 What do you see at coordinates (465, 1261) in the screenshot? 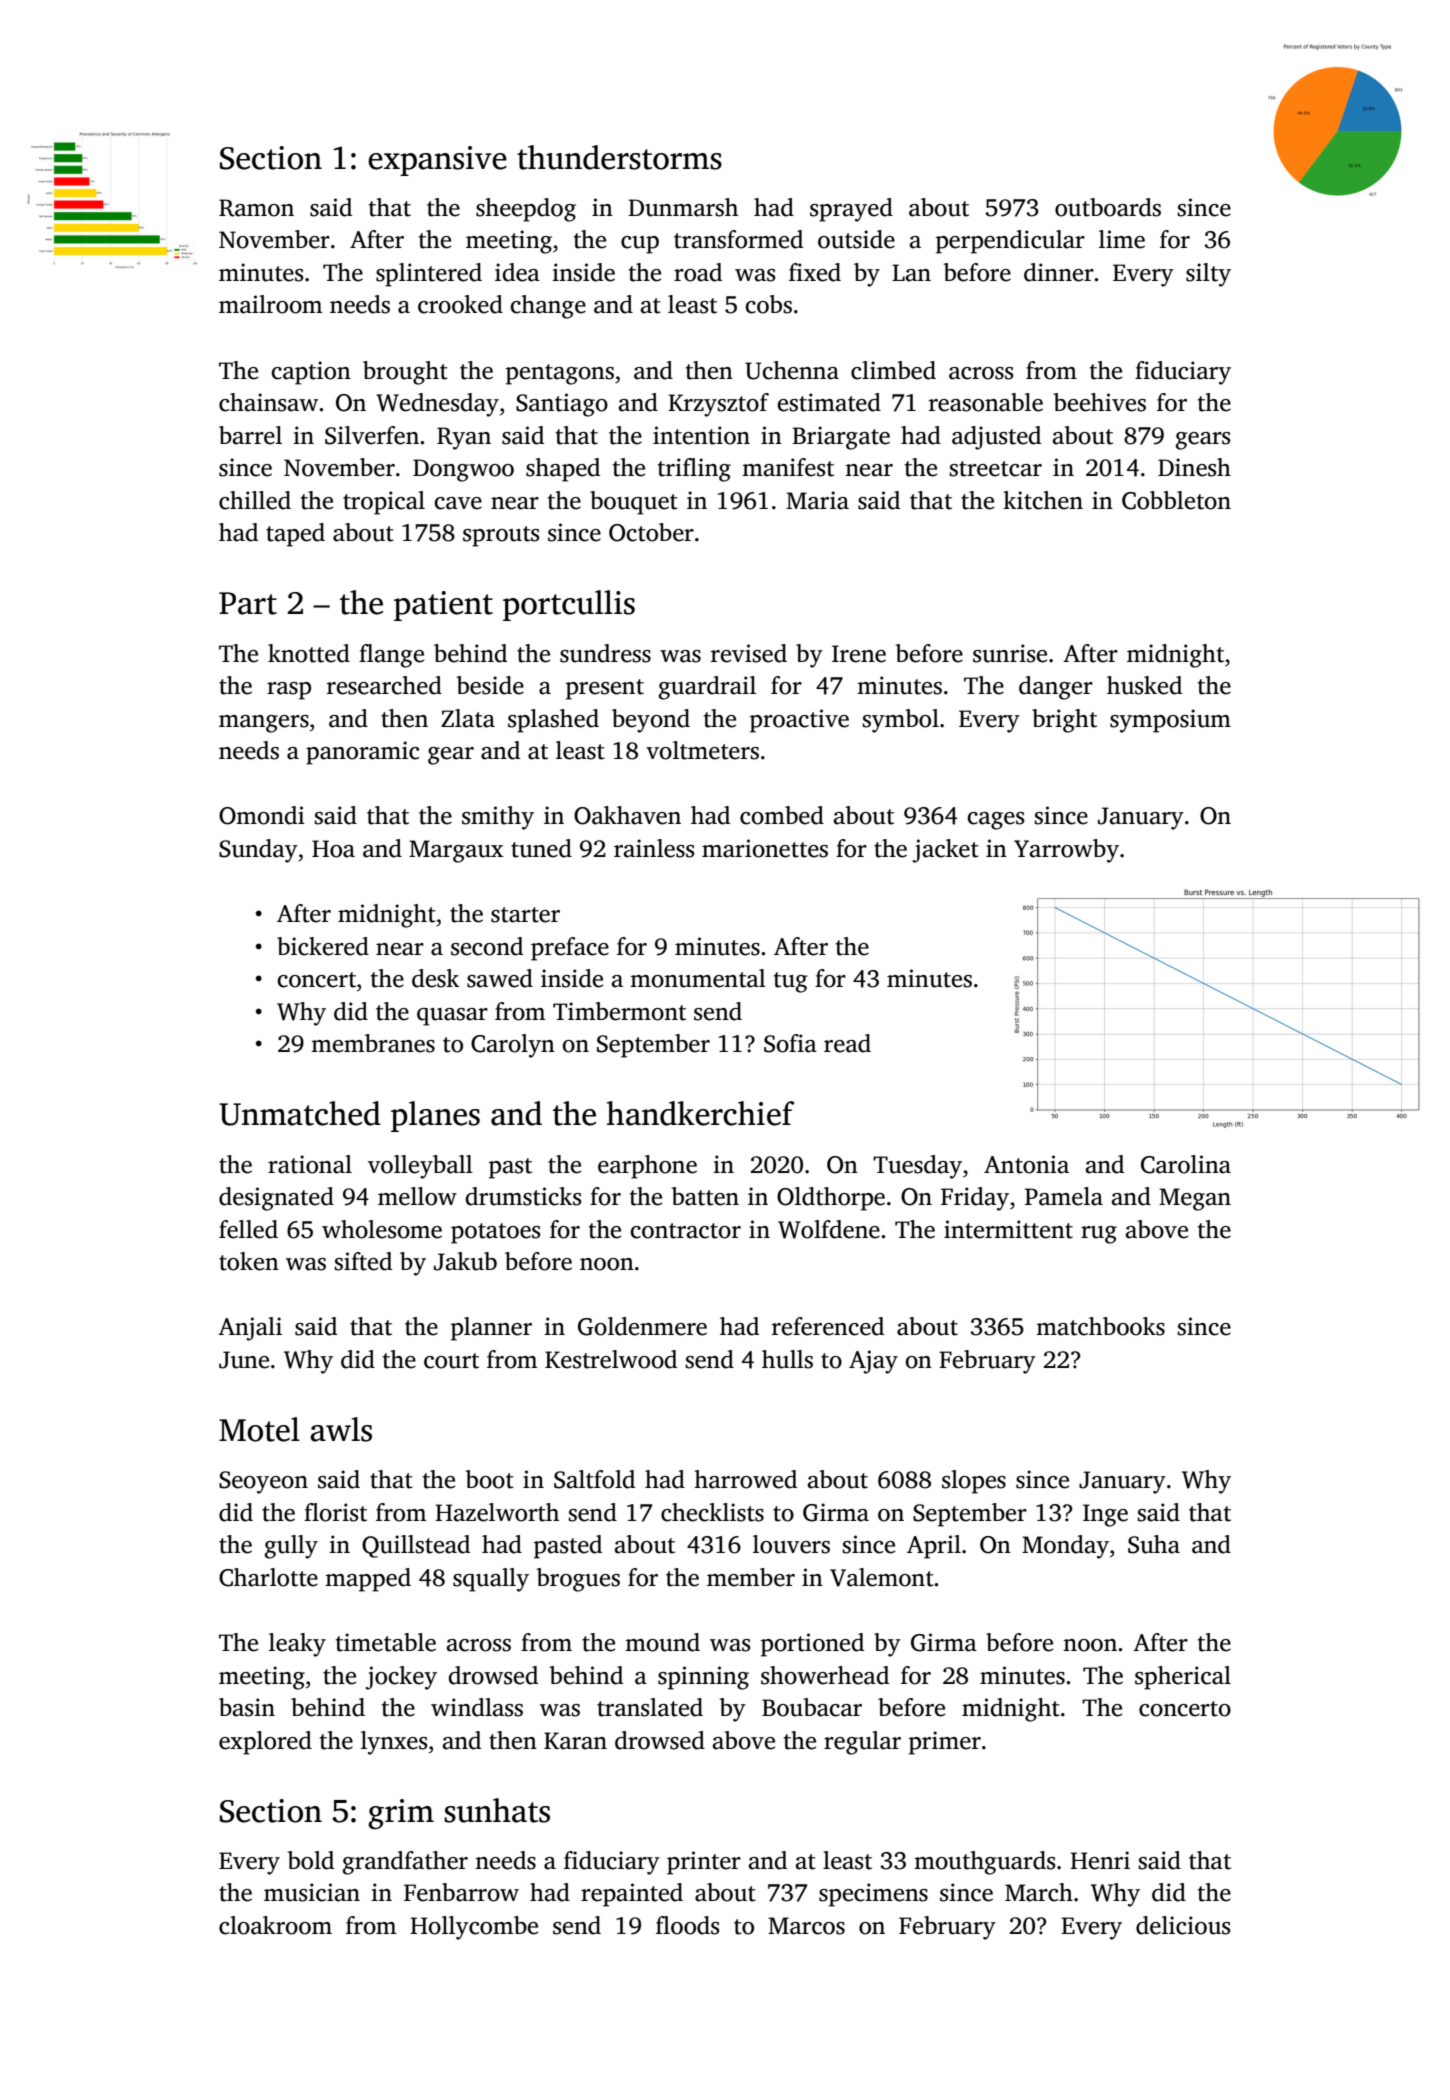
I see `Jakub` at bounding box center [465, 1261].
